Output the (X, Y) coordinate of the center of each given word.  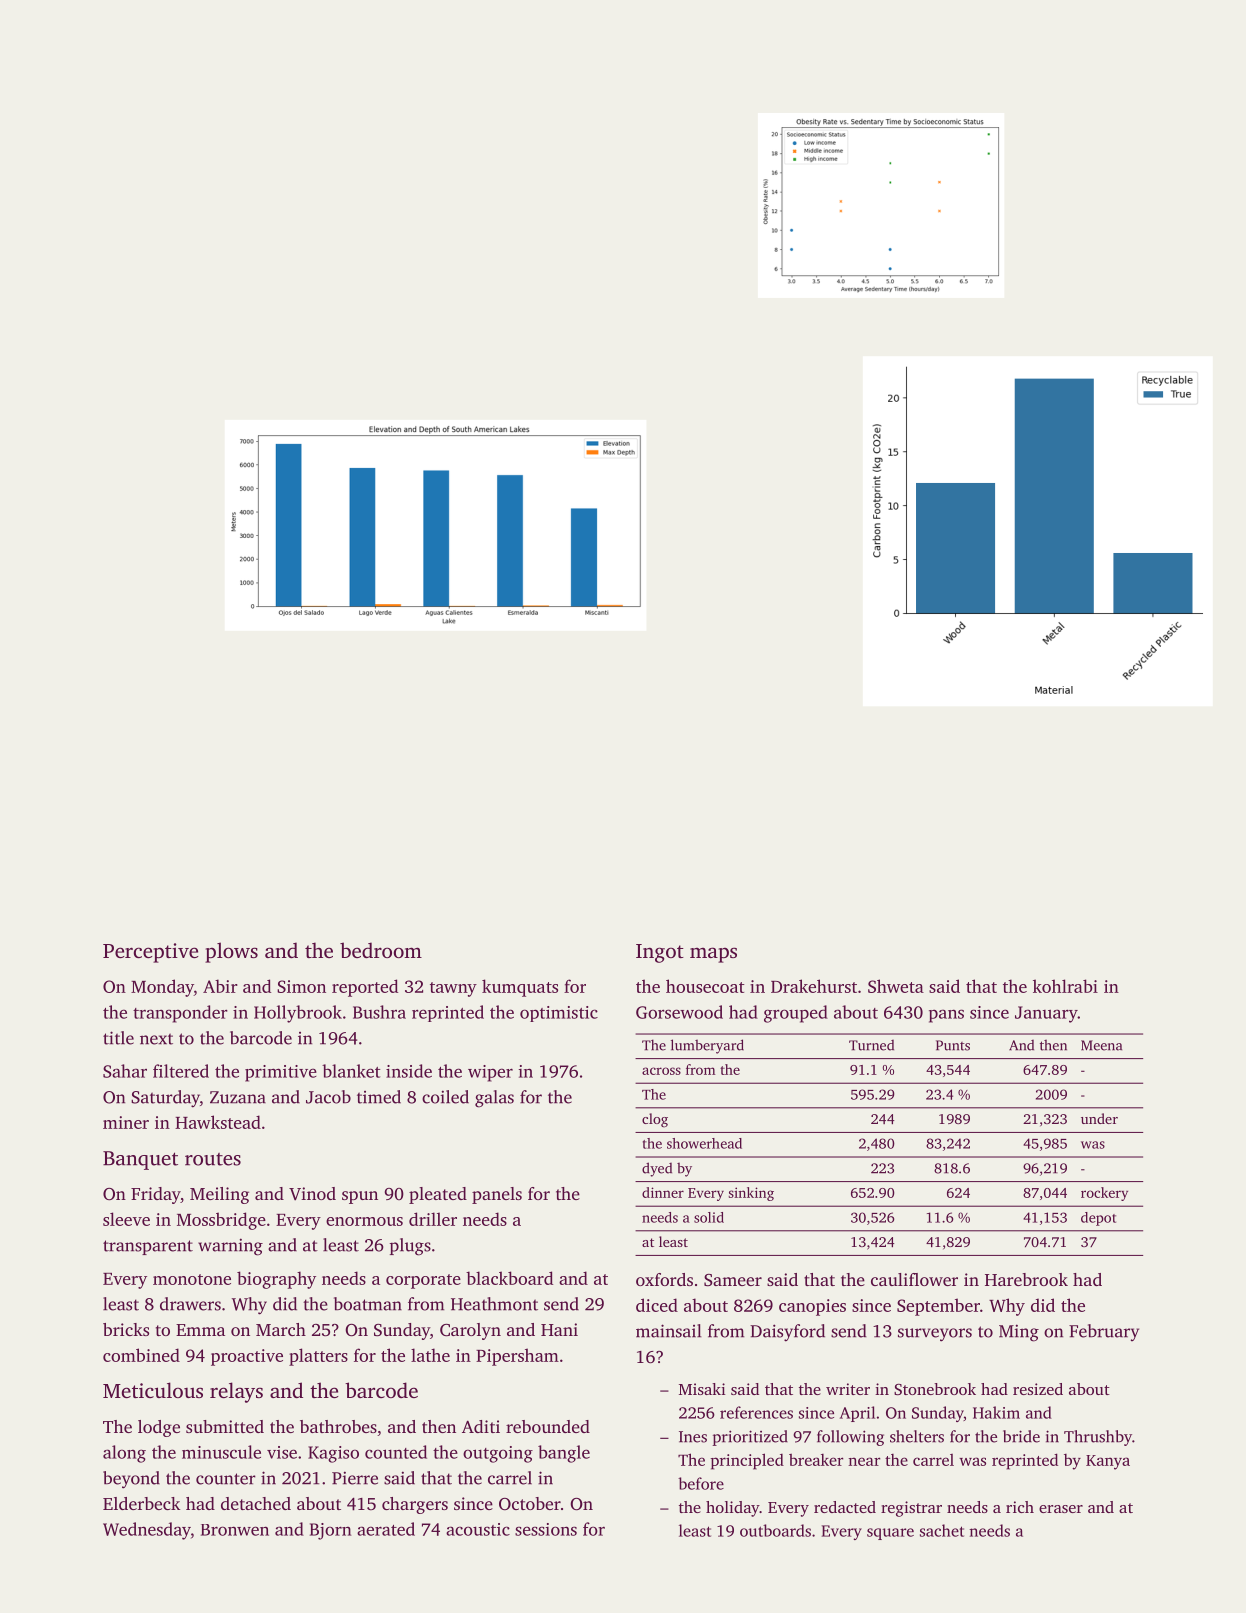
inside (409, 1071)
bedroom (381, 950)
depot (1098, 1219)
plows (231, 952)
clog (655, 1120)
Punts (953, 1045)
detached (256, 1503)
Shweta (896, 986)
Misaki (702, 1389)
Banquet (140, 1160)
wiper (490, 1073)
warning (230, 1247)
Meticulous (153, 1390)
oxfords (664, 1279)
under (1099, 1118)
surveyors (935, 1335)
